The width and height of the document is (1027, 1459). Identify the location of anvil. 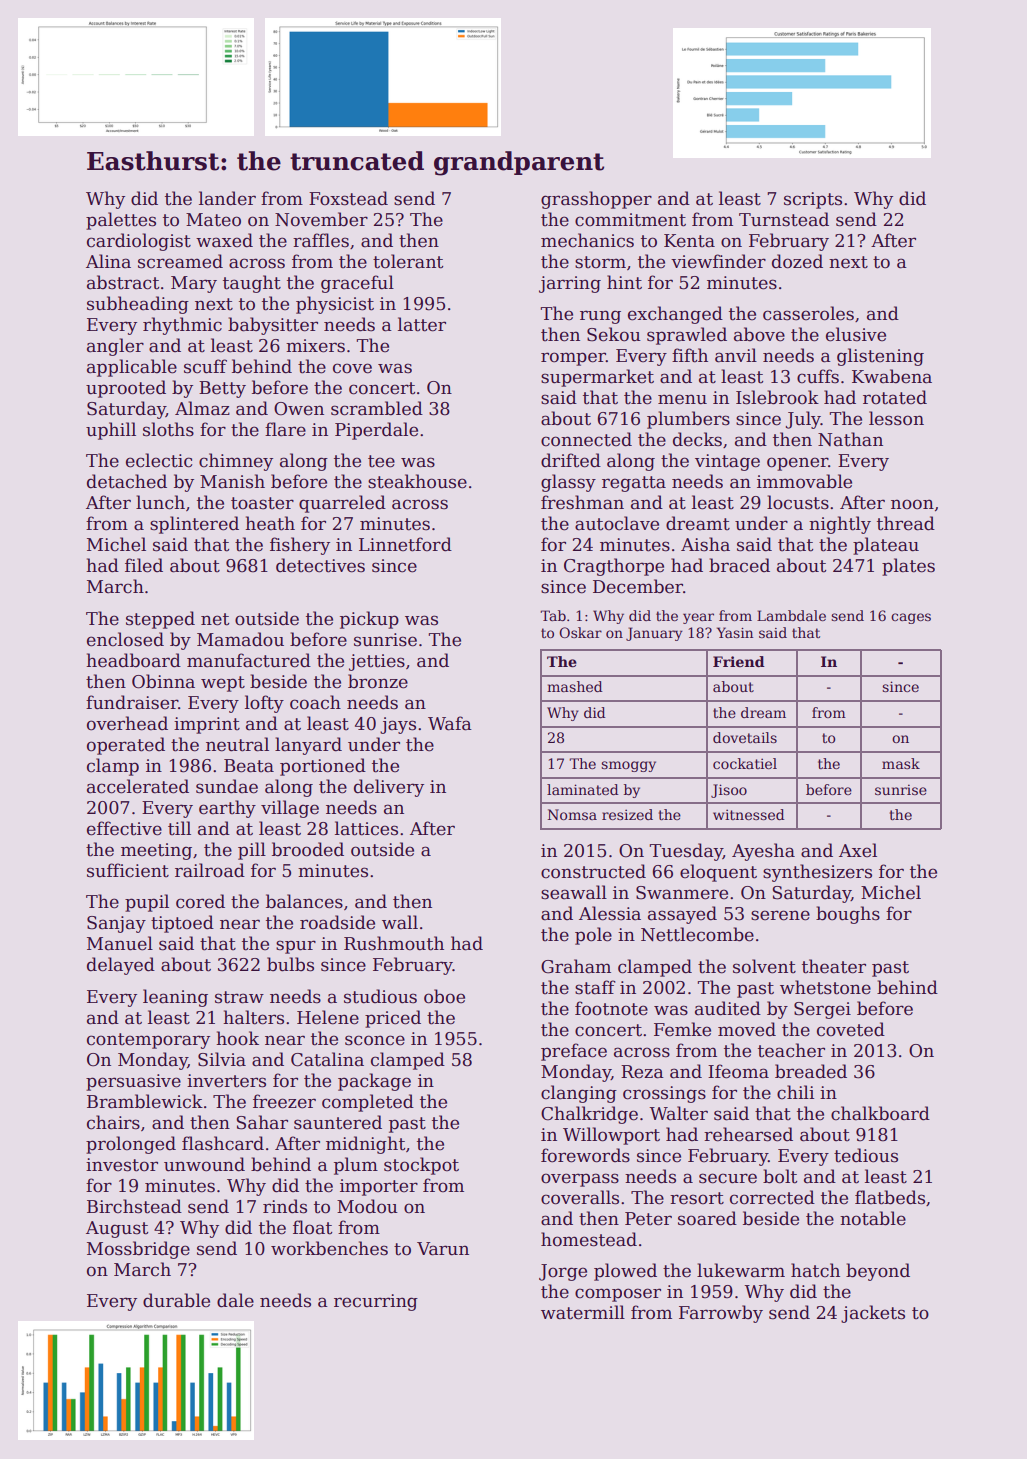
(736, 355).
